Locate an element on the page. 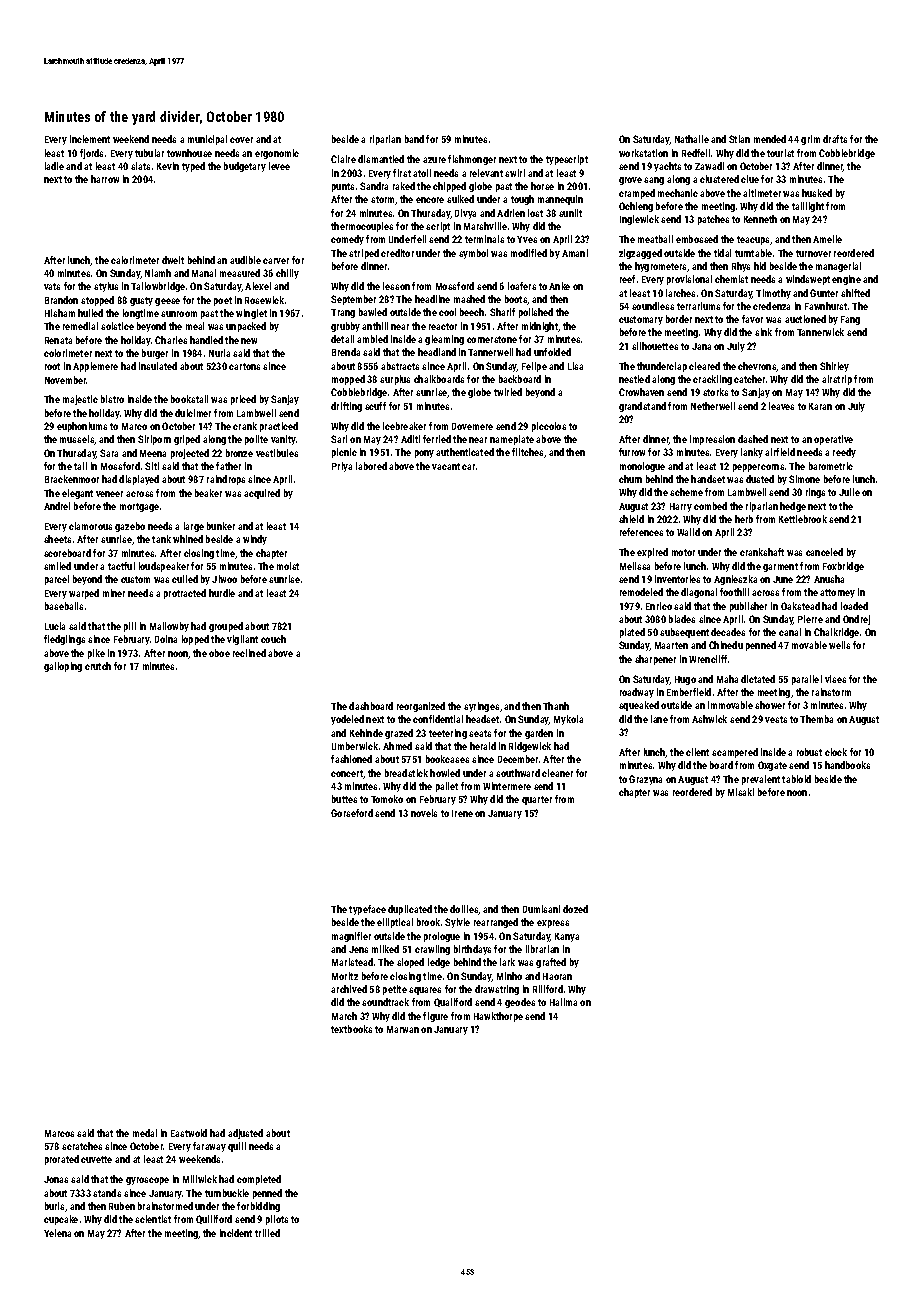 This document has height=1308, width=924. medal is located at coordinates (145, 1133).
